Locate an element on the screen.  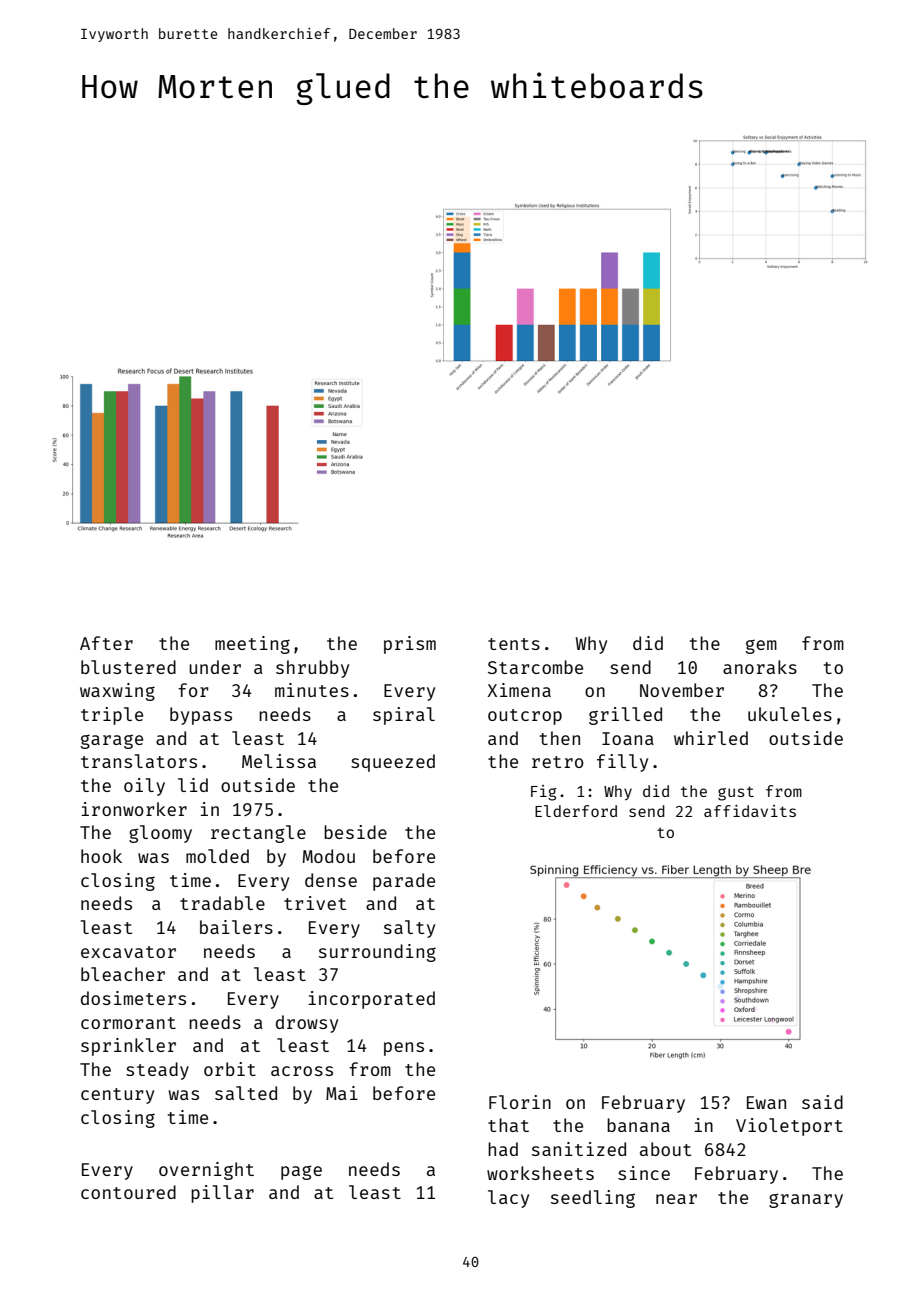
Florin is located at coordinates (520, 1102).
